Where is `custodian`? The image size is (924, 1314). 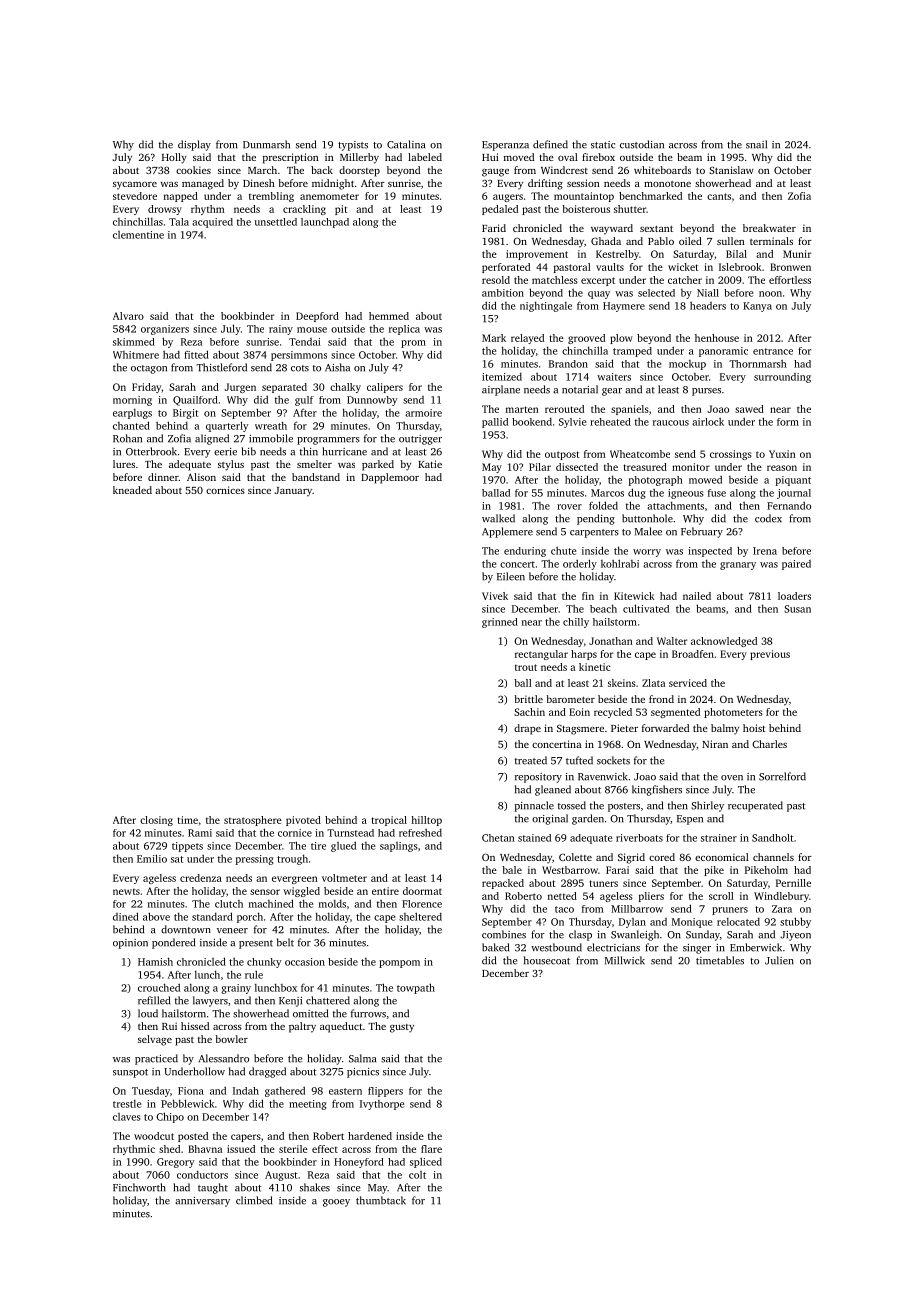 custodian is located at coordinates (642, 144).
